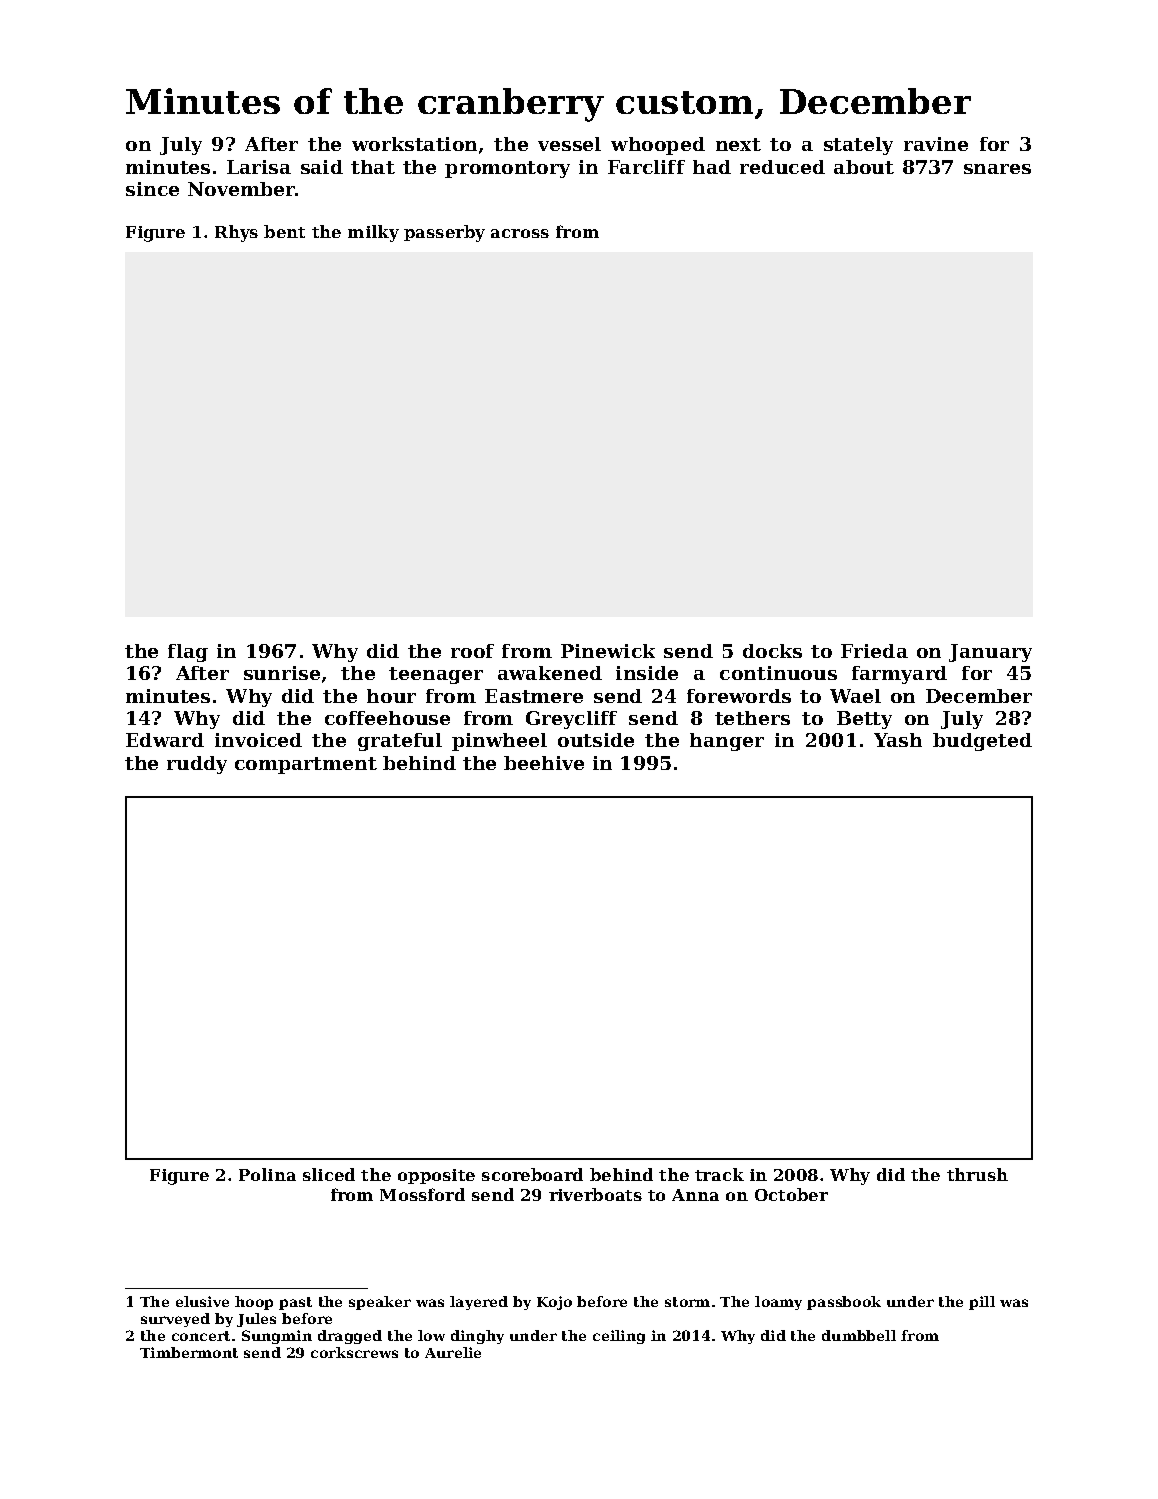 The image size is (1158, 1499). I want to click on storm, so click(687, 1302).
